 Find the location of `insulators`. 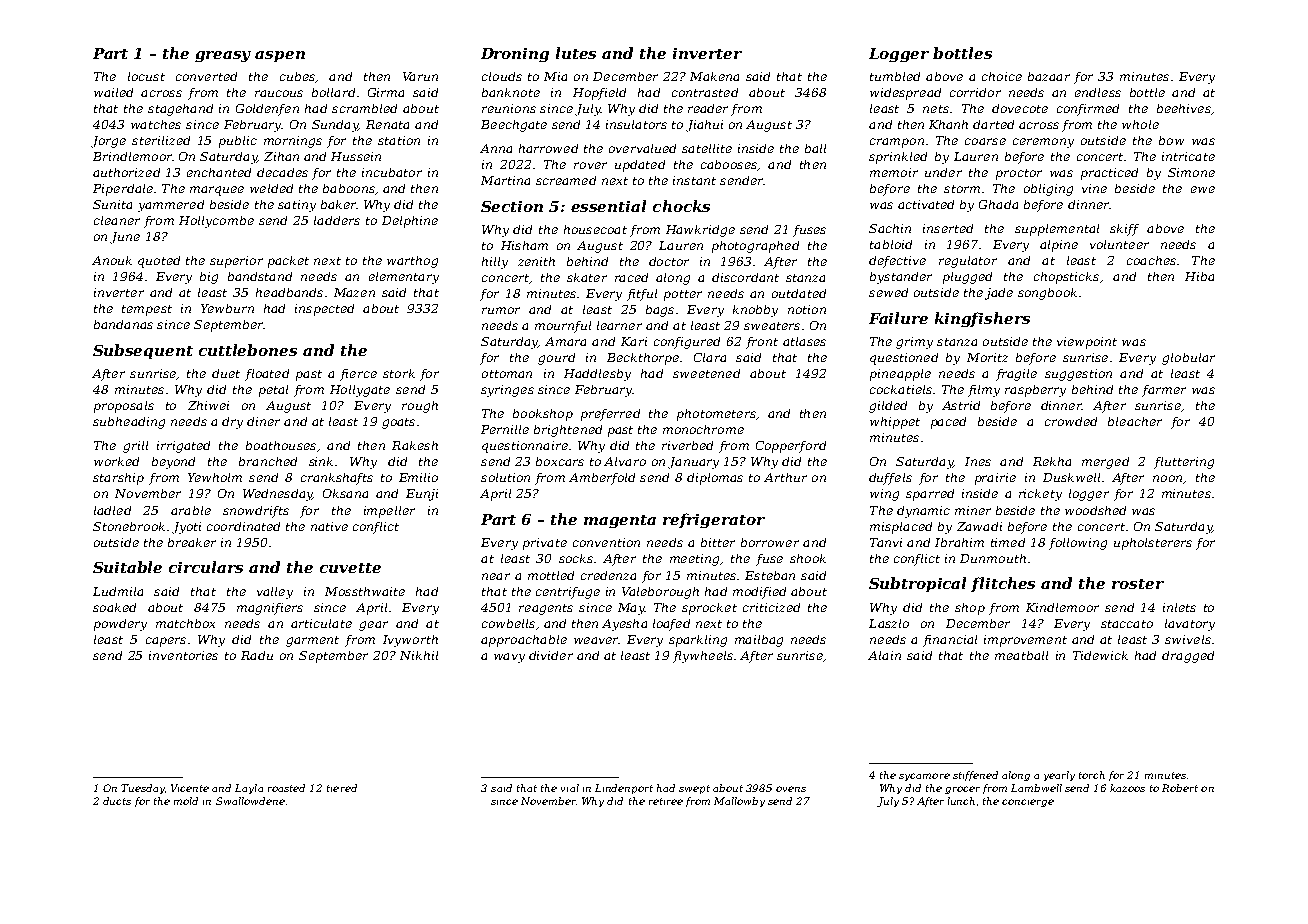

insulators is located at coordinates (636, 124).
